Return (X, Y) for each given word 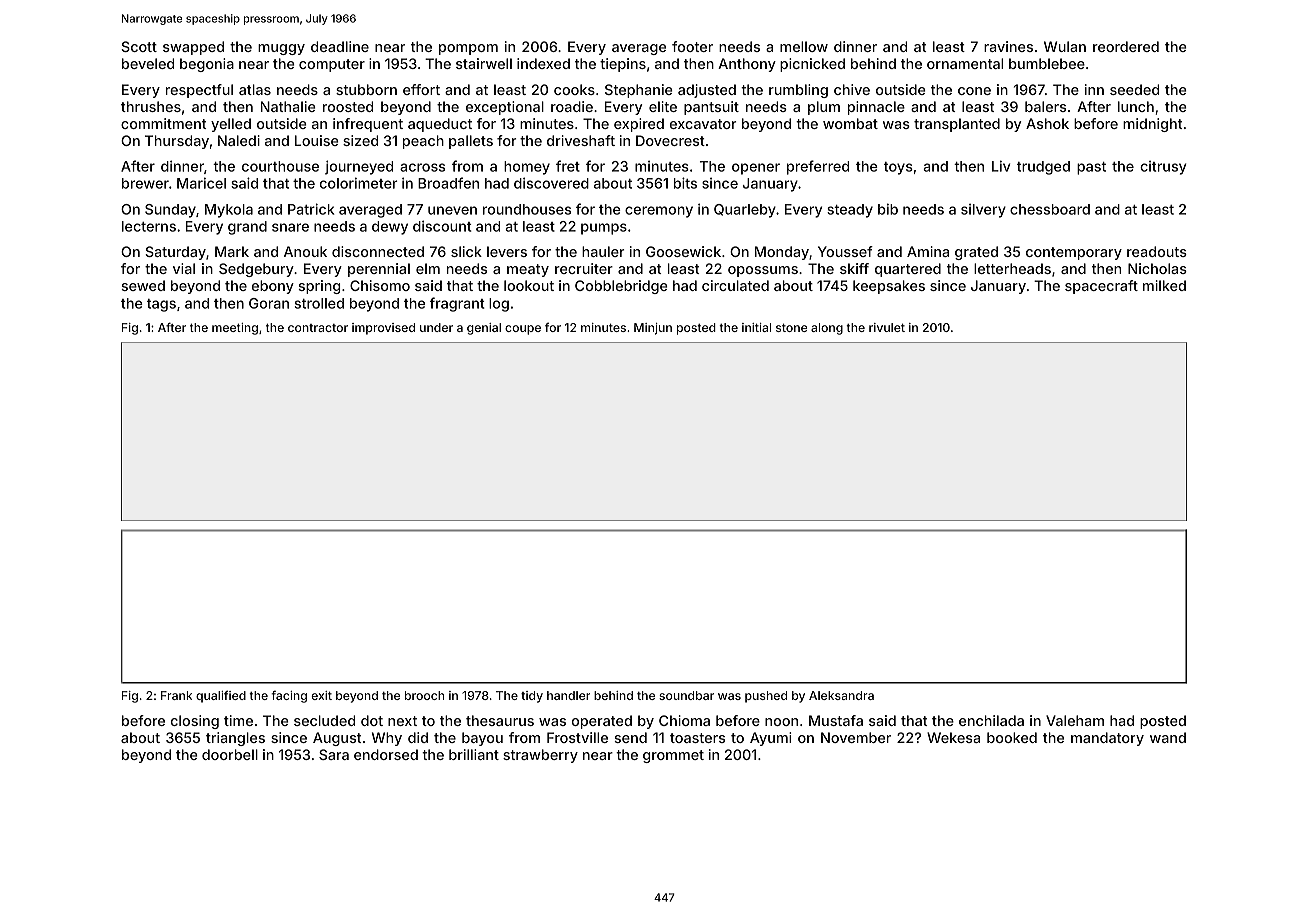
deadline (340, 46)
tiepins (623, 65)
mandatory (1107, 739)
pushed (766, 697)
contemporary (1074, 253)
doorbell (230, 754)
